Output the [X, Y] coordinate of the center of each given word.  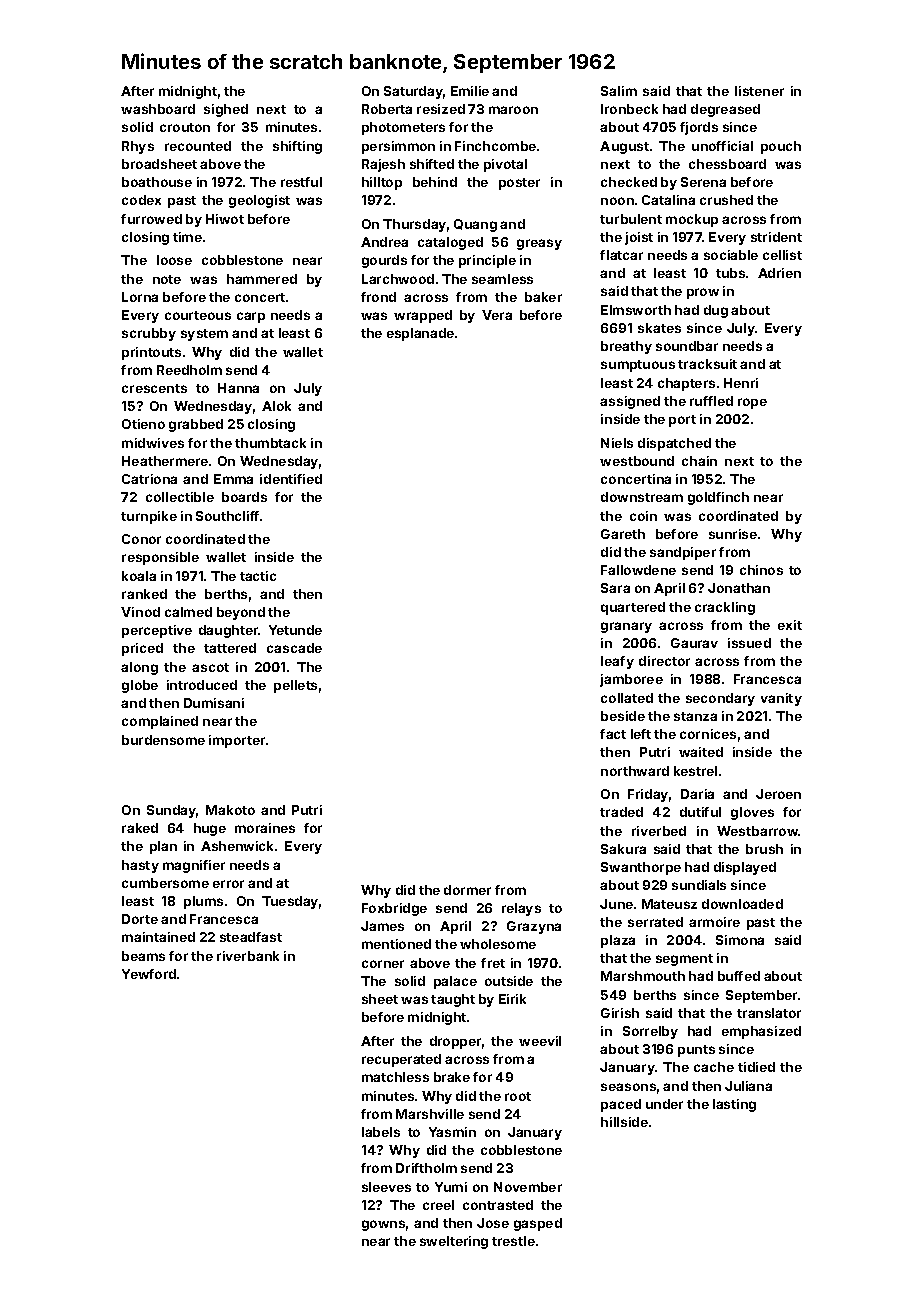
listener [759, 91]
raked [140, 828]
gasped [538, 1224]
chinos [761, 570]
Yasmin [452, 1132]
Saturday [413, 92]
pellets [295, 686]
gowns [383, 1225]
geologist [259, 201]
